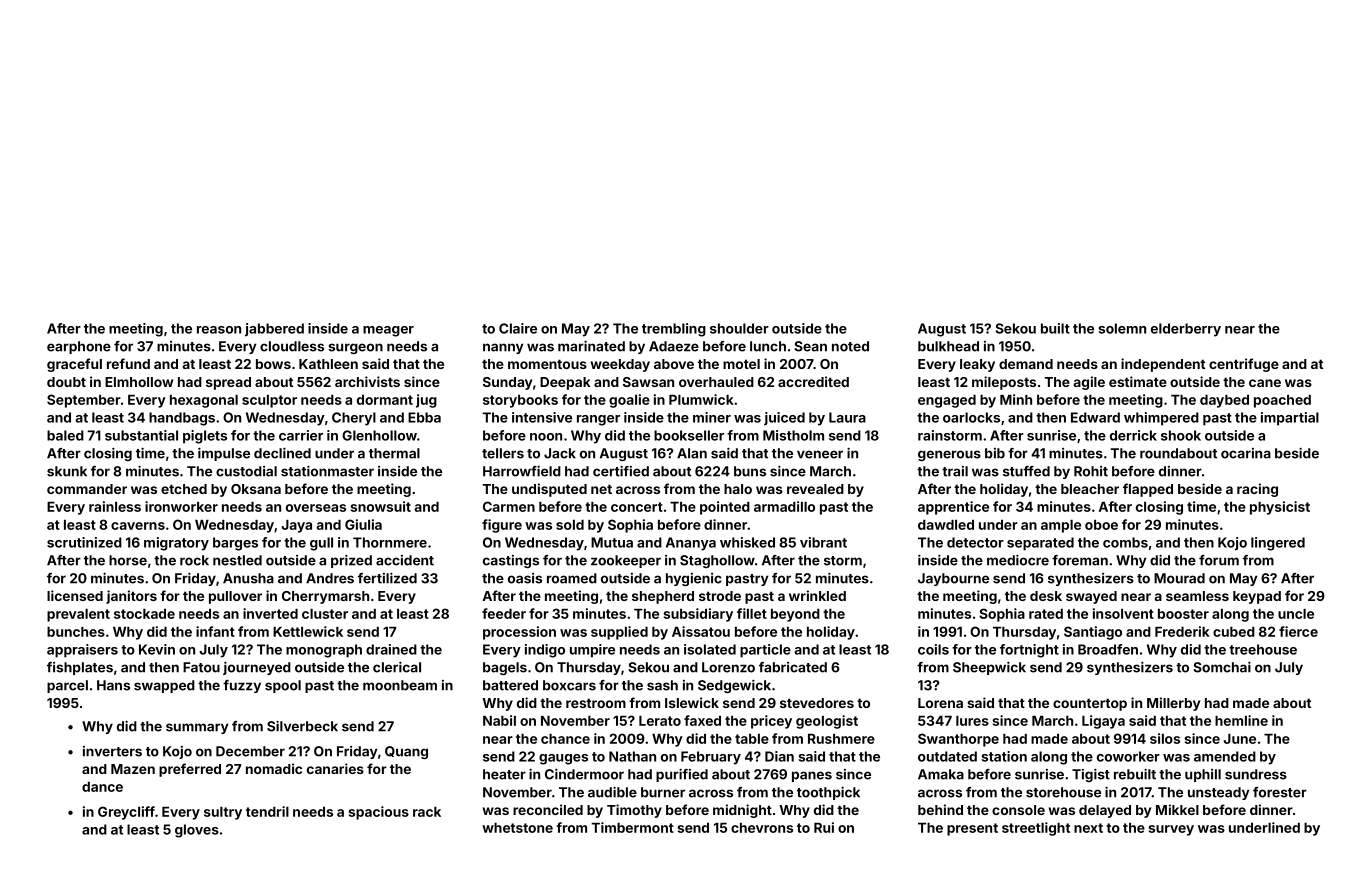 The image size is (1372, 887). Describe the element at coordinates (953, 579) in the screenshot. I see `Jaybourne` at that location.
